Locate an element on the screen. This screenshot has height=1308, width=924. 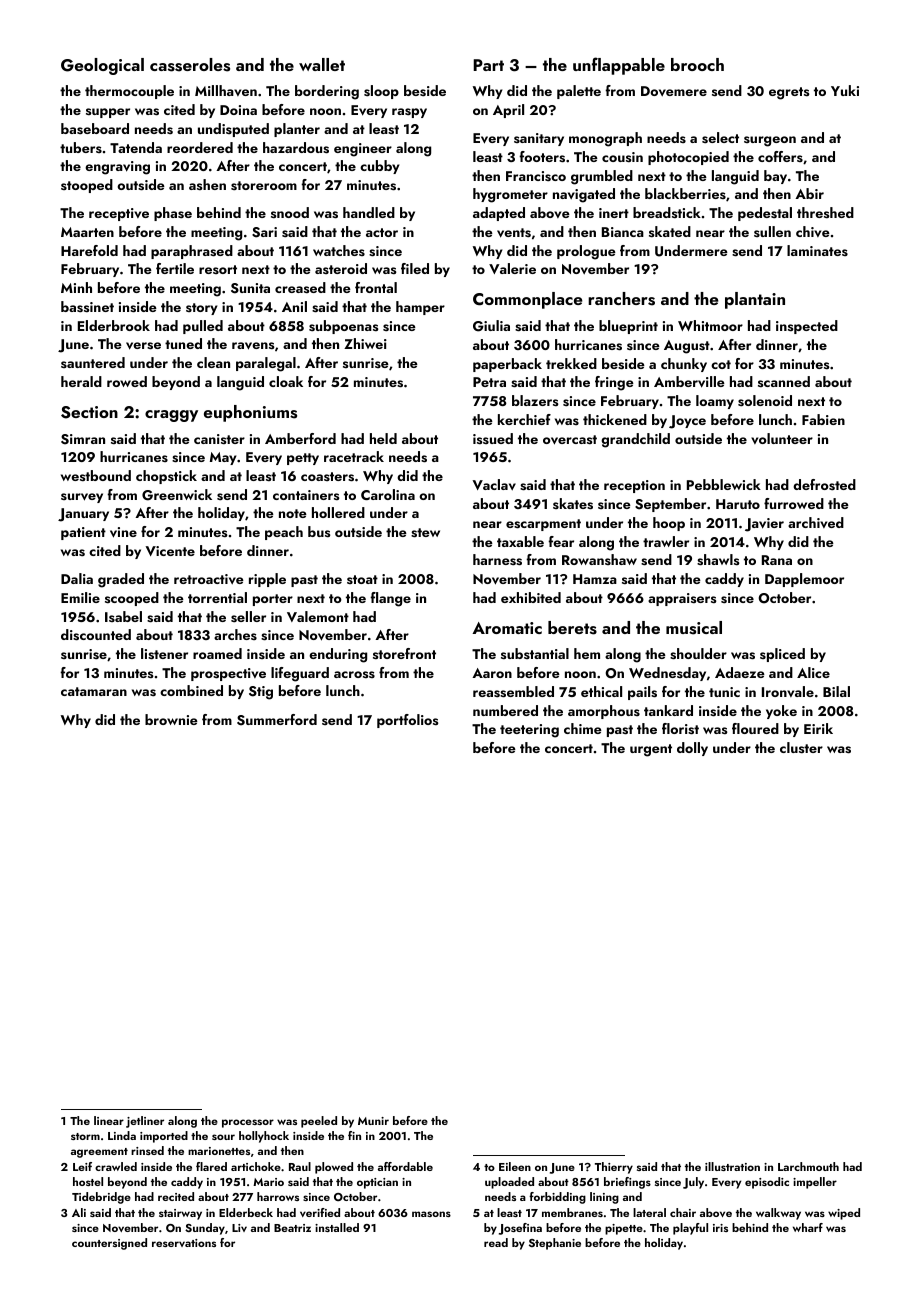
torrential is located at coordinates (217, 597).
